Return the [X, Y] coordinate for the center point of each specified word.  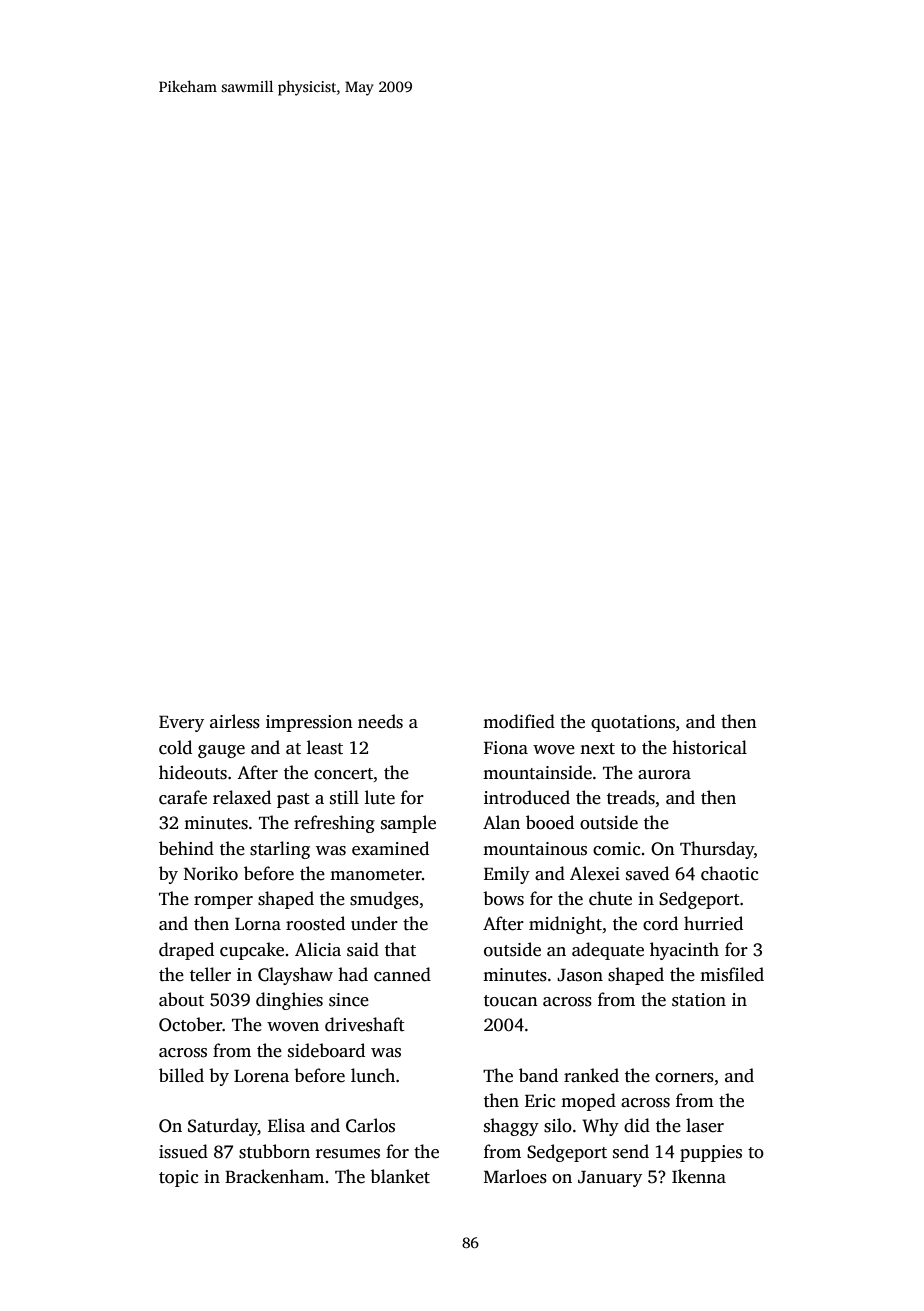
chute [610, 898]
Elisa [286, 1125]
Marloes [515, 1176]
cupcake [252, 951]
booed [550, 822]
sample [408, 824]
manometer [376, 875]
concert [343, 774]
